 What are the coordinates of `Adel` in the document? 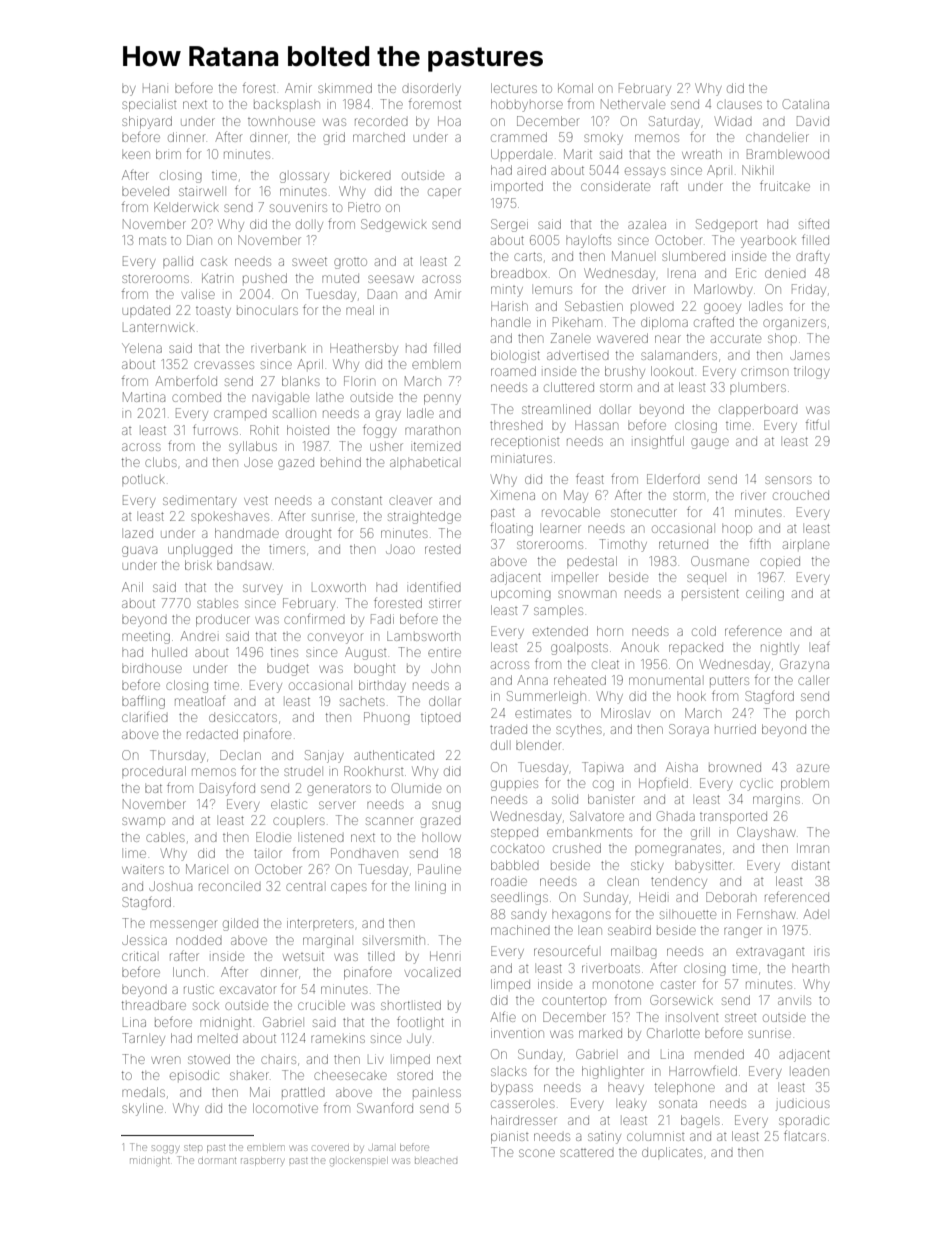 It's located at (815, 914).
